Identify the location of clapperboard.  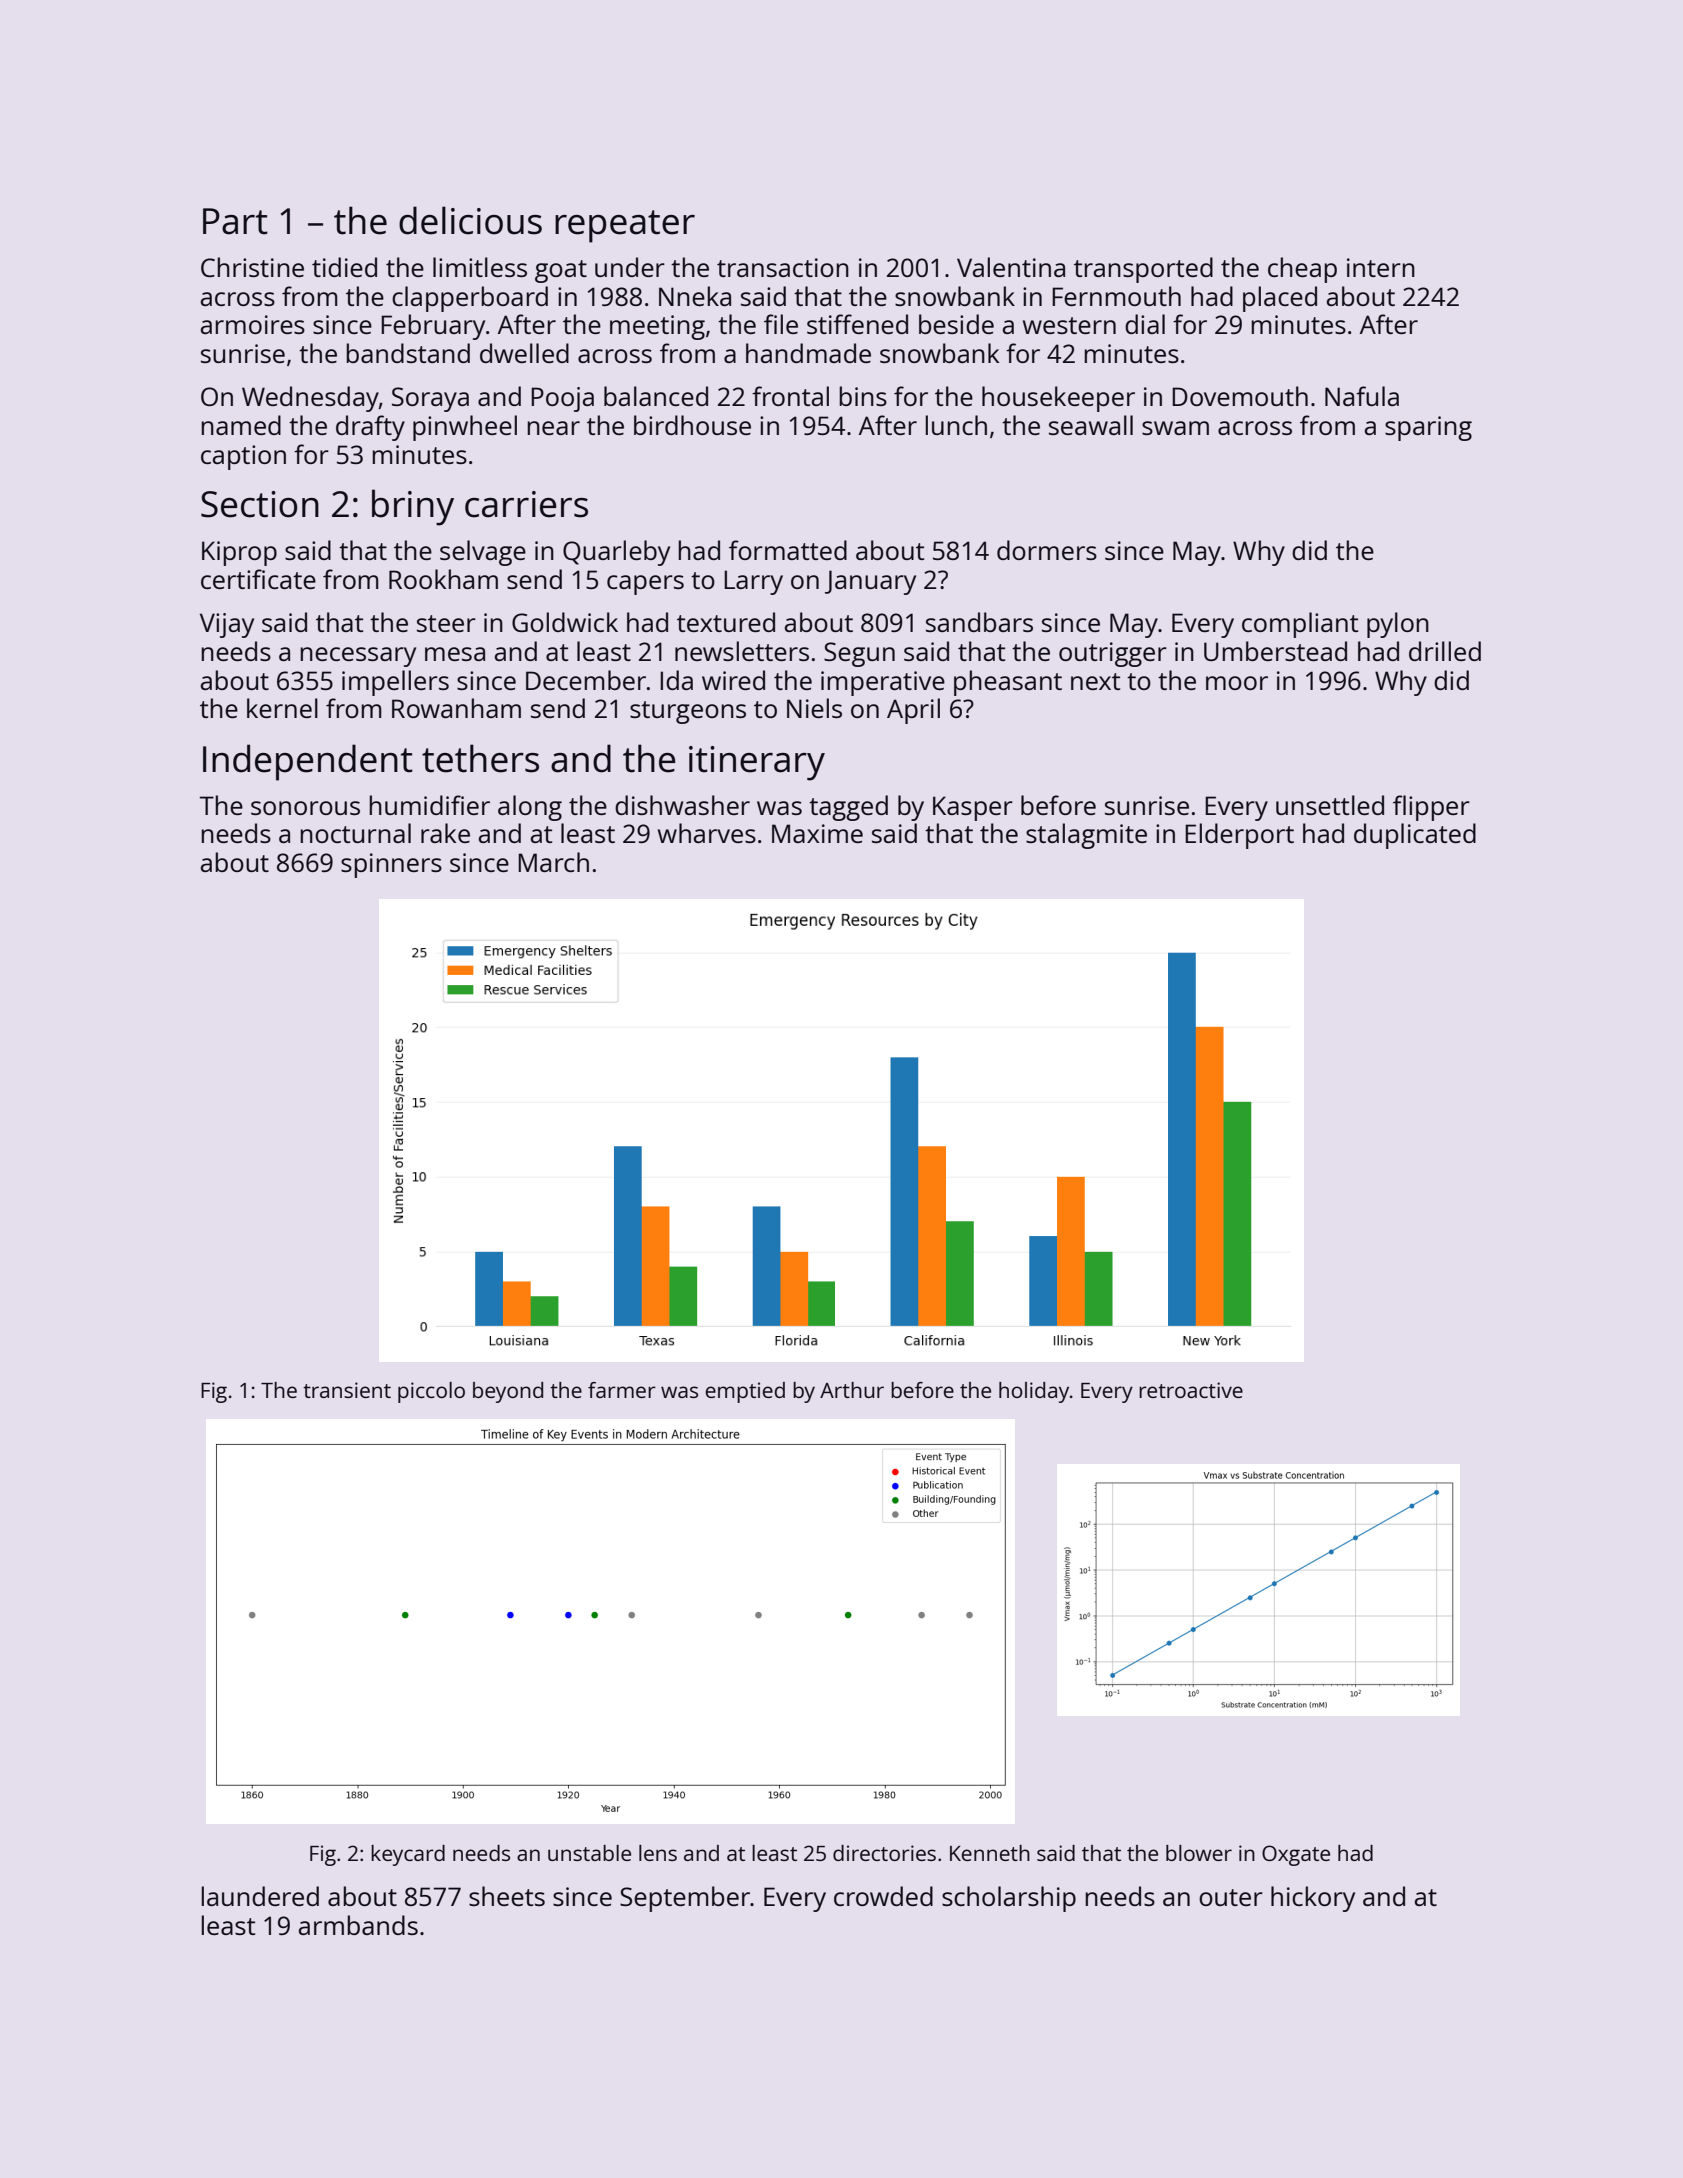
(470, 299).
